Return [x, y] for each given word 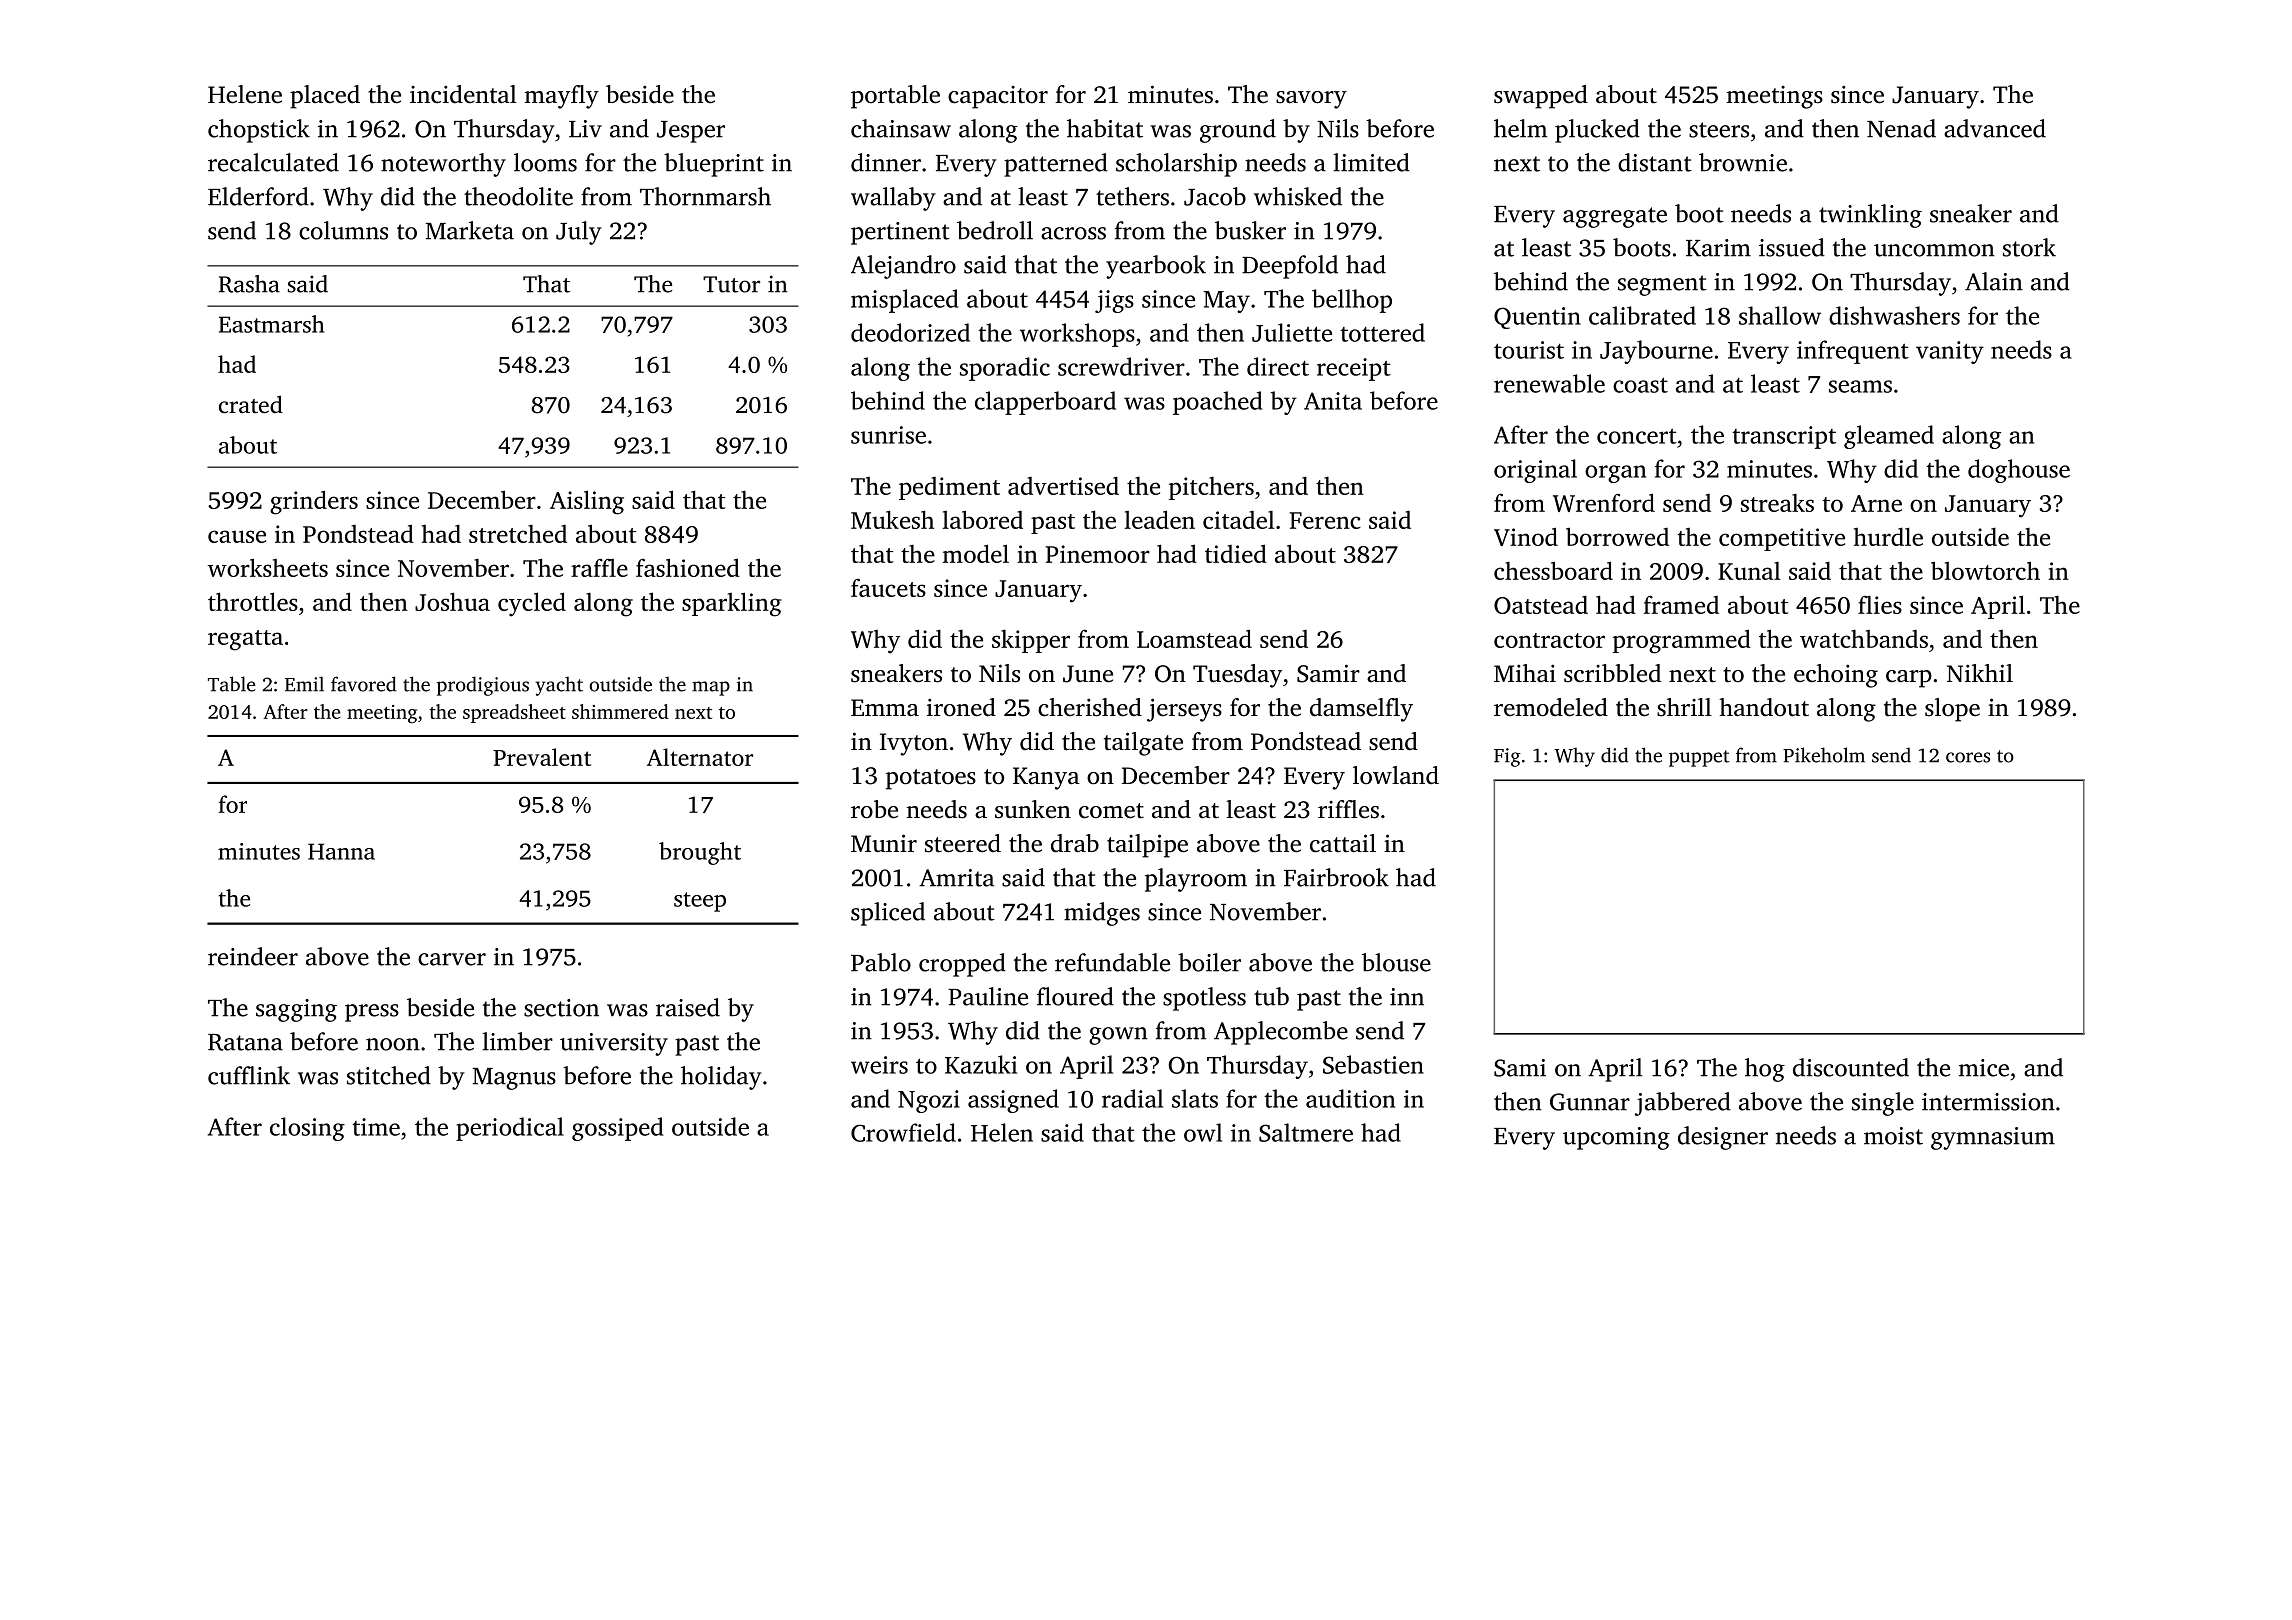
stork [2029, 247]
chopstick [259, 131]
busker [1250, 230]
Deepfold [1290, 267]
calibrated [1642, 315]
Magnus [514, 1079]
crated [251, 404]
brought [700, 853]
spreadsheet [514, 713]
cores [1968, 757]
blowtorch [1985, 570]
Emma [885, 708]
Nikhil [1980, 673]
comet [1111, 811]
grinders [314, 502]
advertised [1063, 485]
